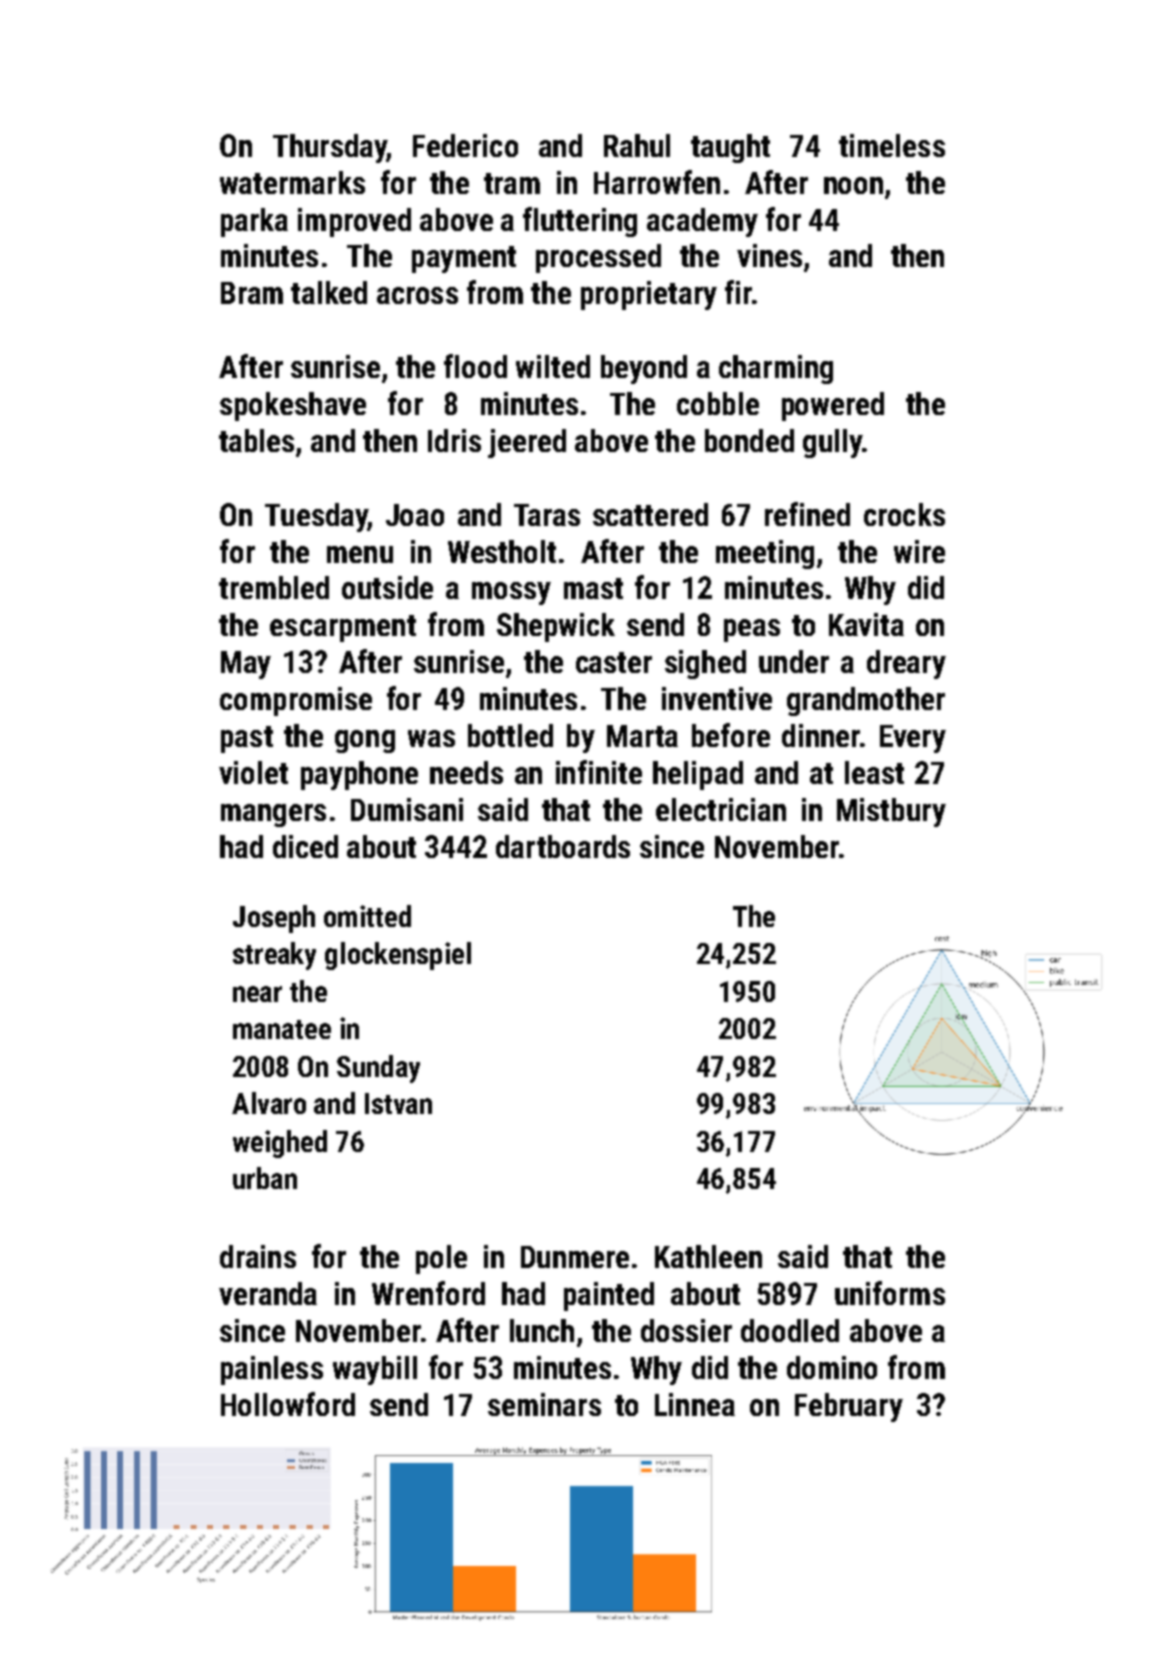  What do you see at coordinates (292, 182) in the document?
I see `watermarks` at bounding box center [292, 182].
